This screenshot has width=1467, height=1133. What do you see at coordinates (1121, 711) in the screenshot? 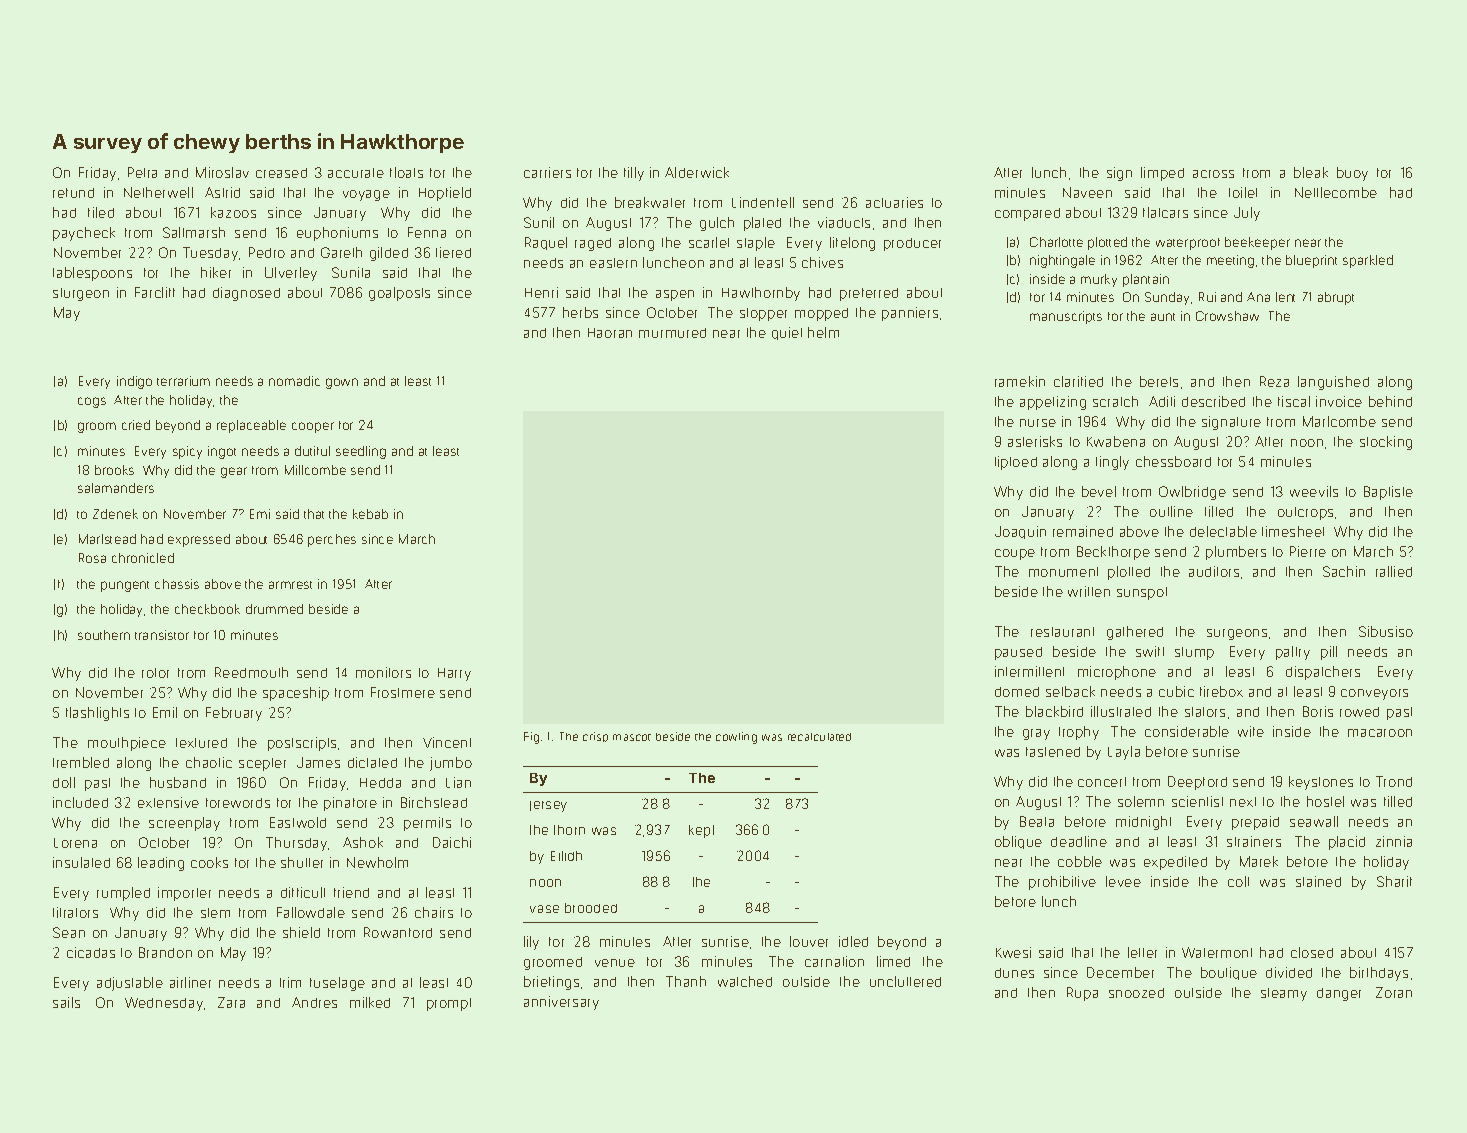
I see `illustrated` at bounding box center [1121, 711].
